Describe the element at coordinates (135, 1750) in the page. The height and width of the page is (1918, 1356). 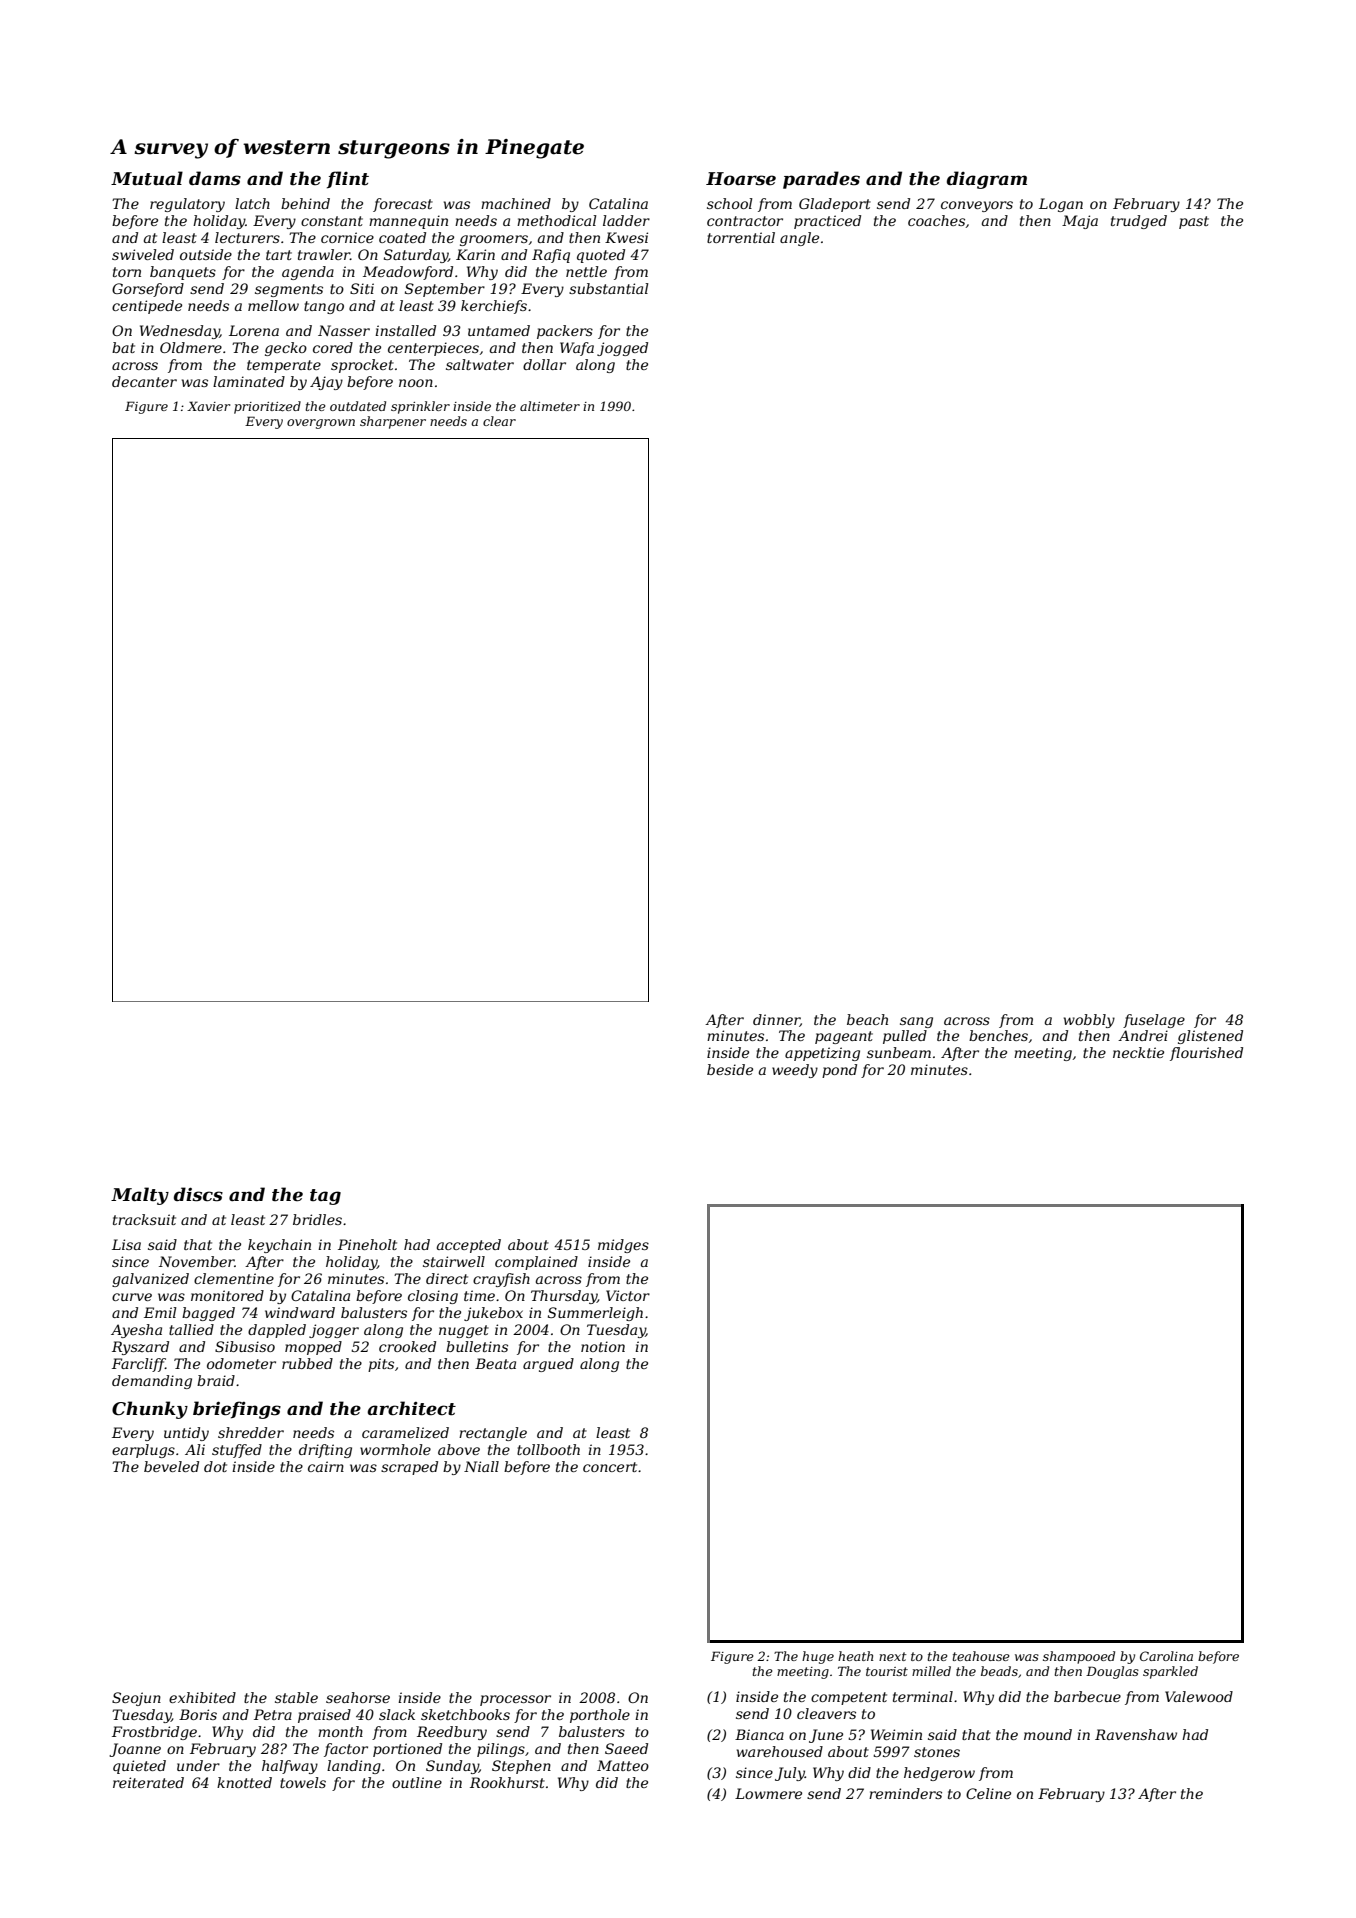
I see `Joanne` at that location.
